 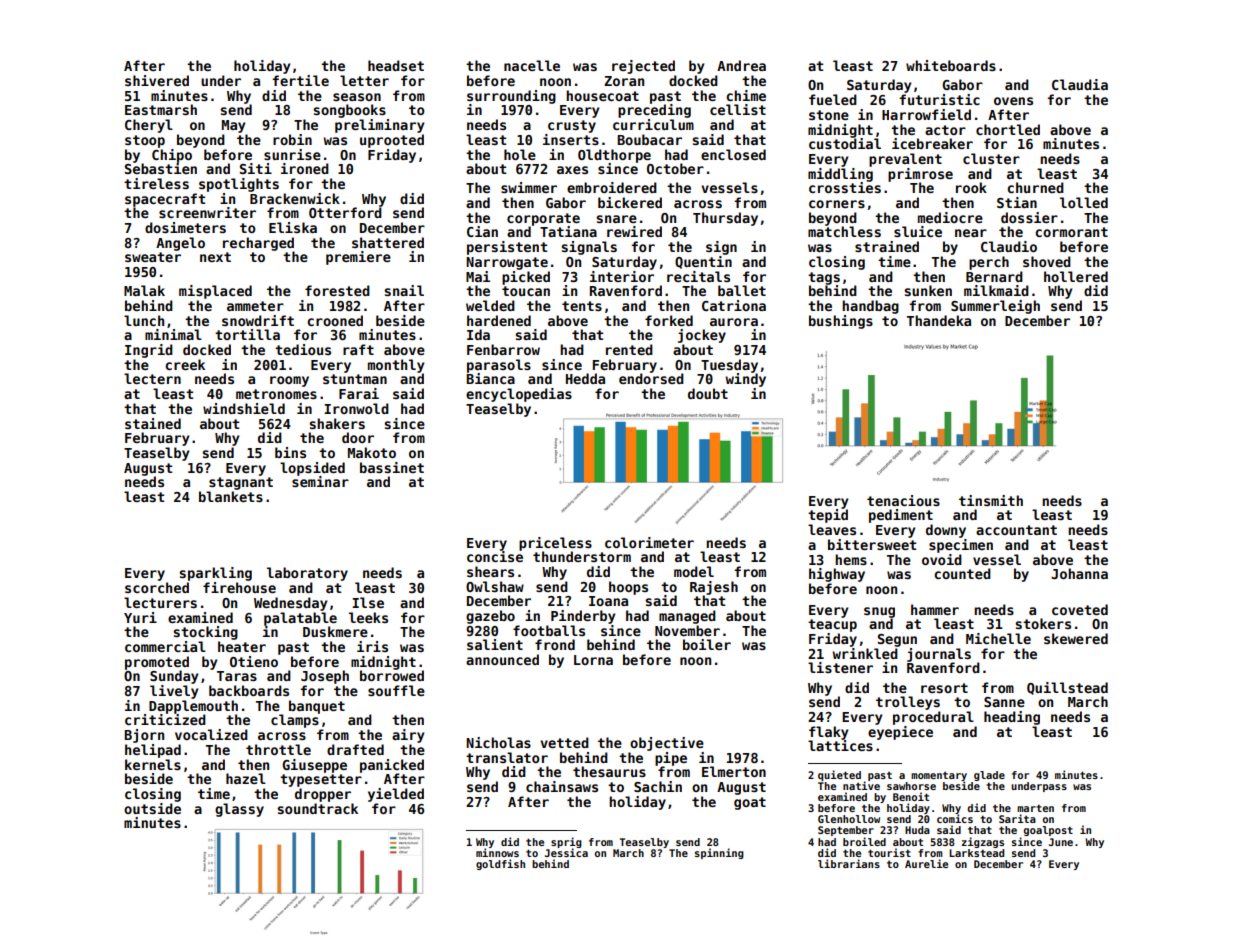 What do you see at coordinates (144, 320) in the screenshot?
I see `lunch` at bounding box center [144, 320].
